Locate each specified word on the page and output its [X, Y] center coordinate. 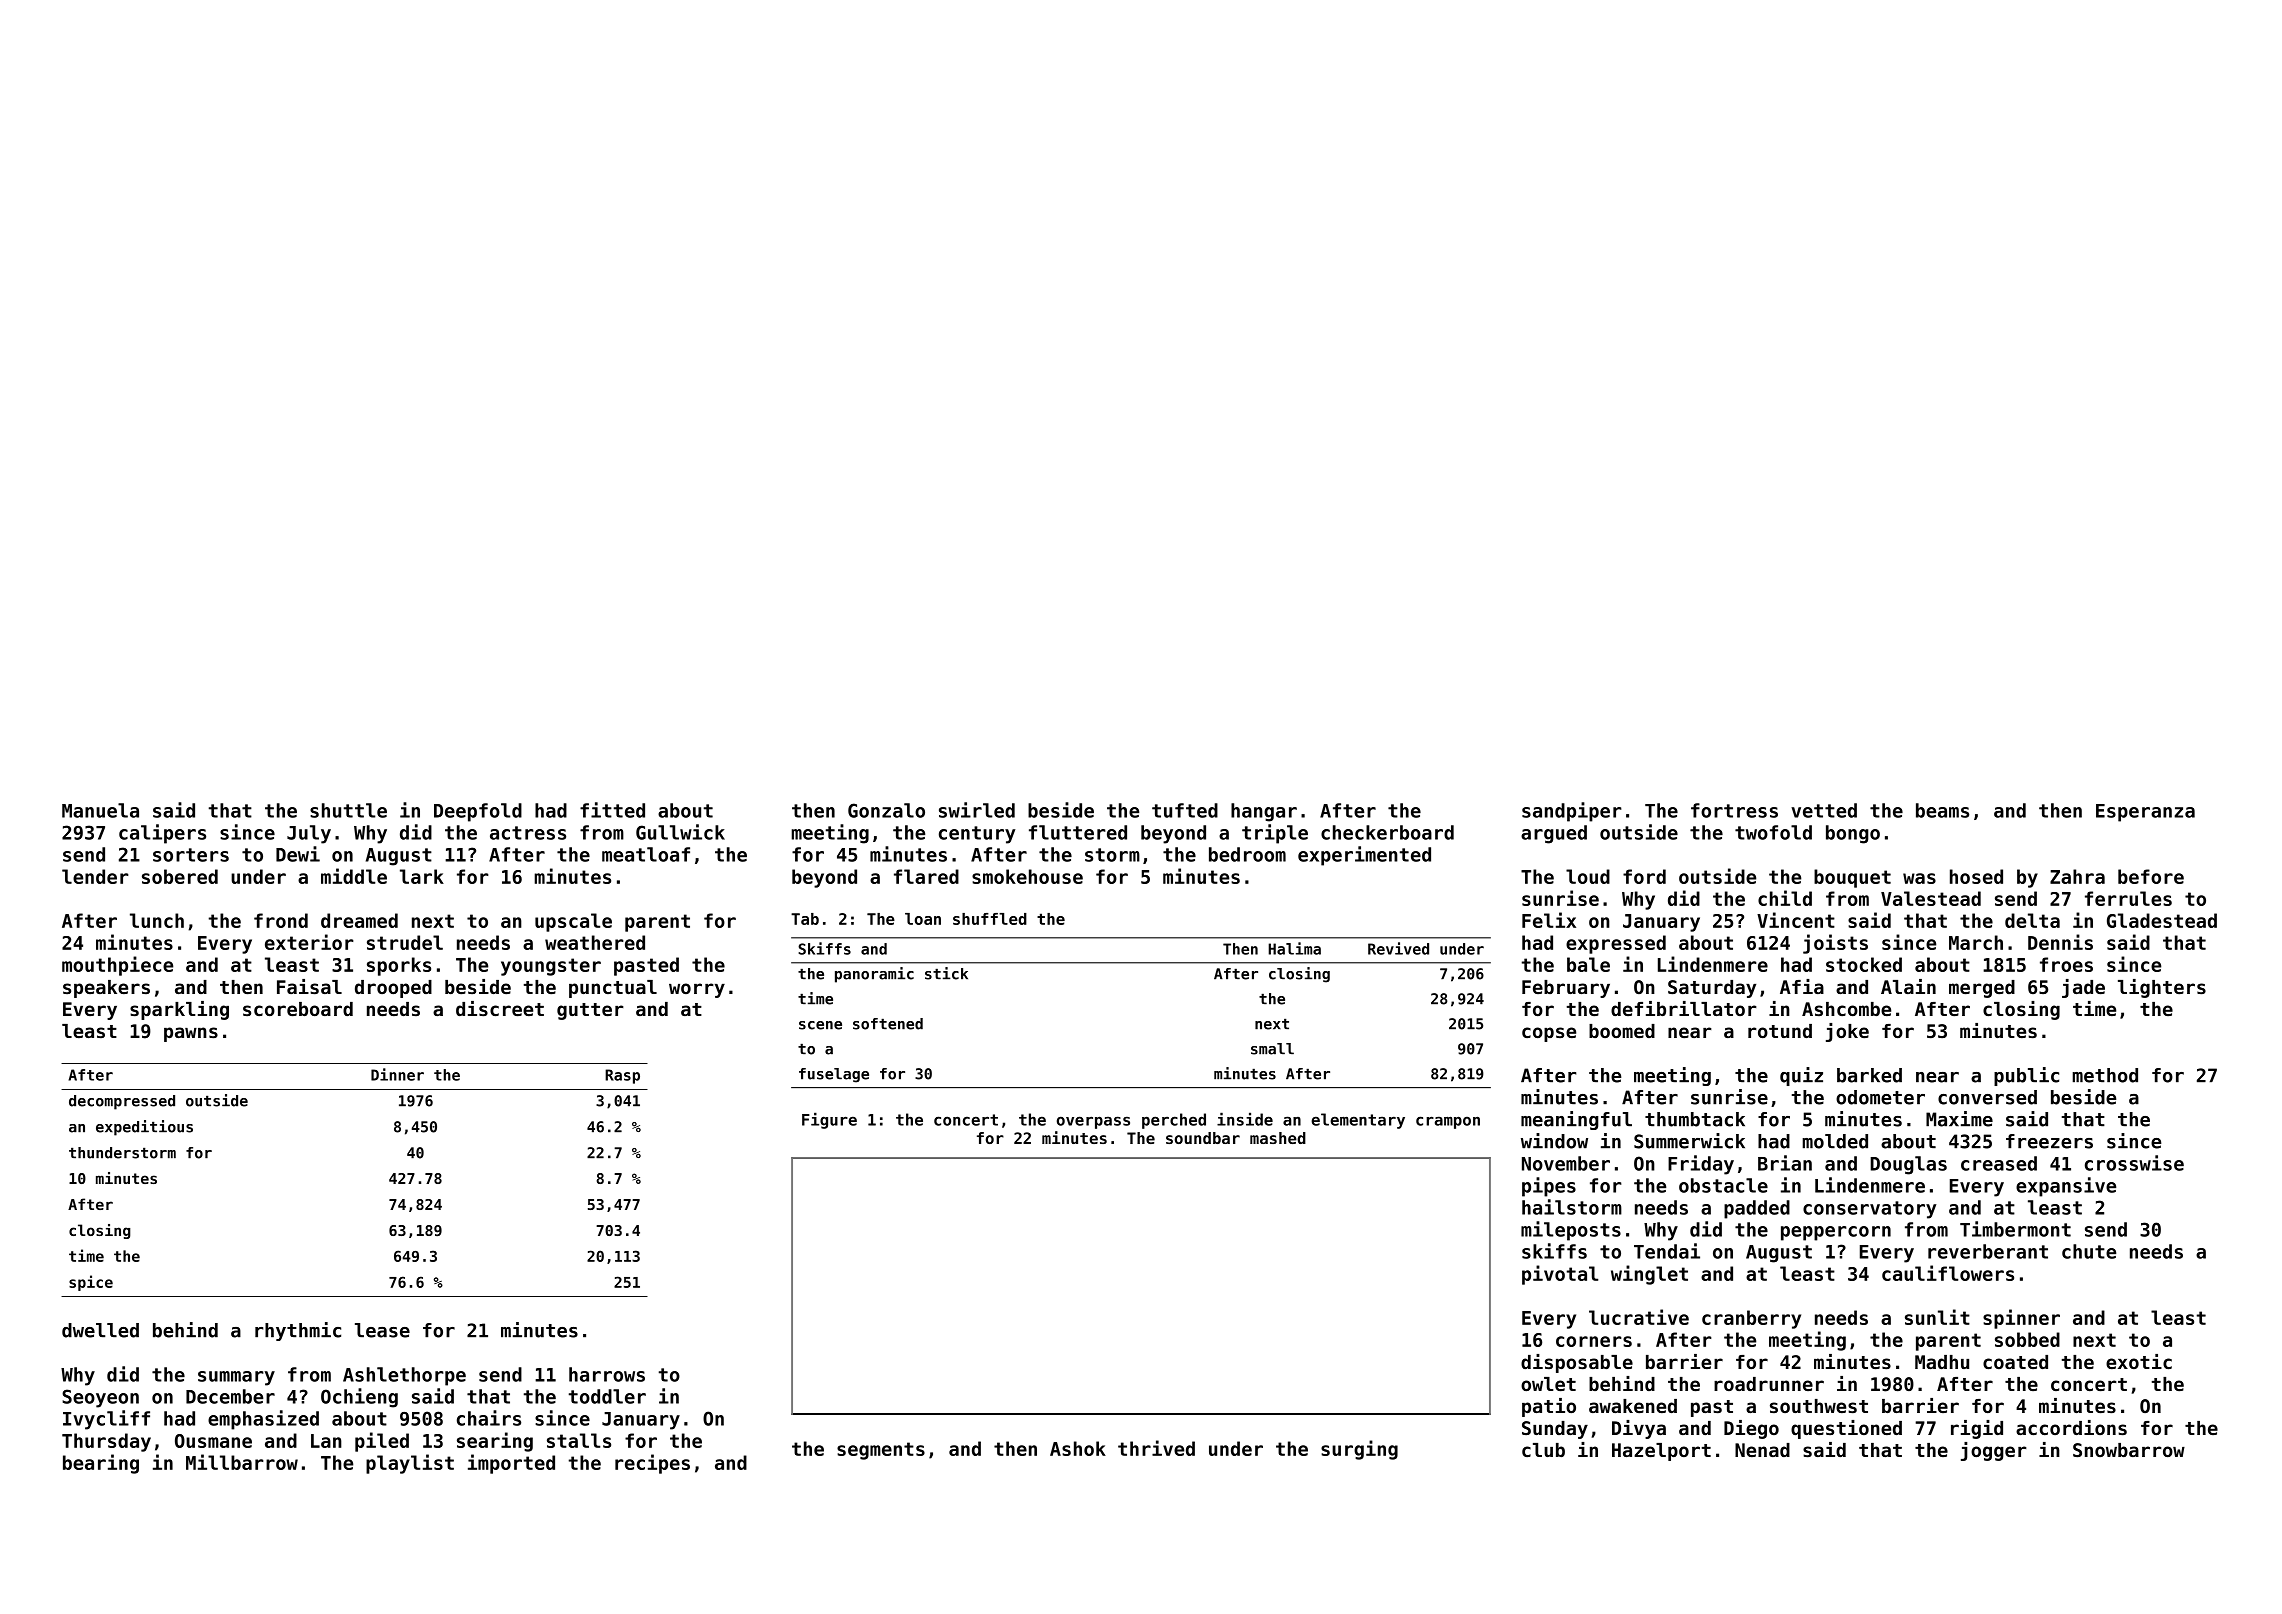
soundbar [1203, 1138]
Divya [1639, 1429]
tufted [1185, 810]
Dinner [397, 1074]
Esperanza [2145, 813]
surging [1359, 1450]
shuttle [348, 810]
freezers [2049, 1141]
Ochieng [359, 1398]
